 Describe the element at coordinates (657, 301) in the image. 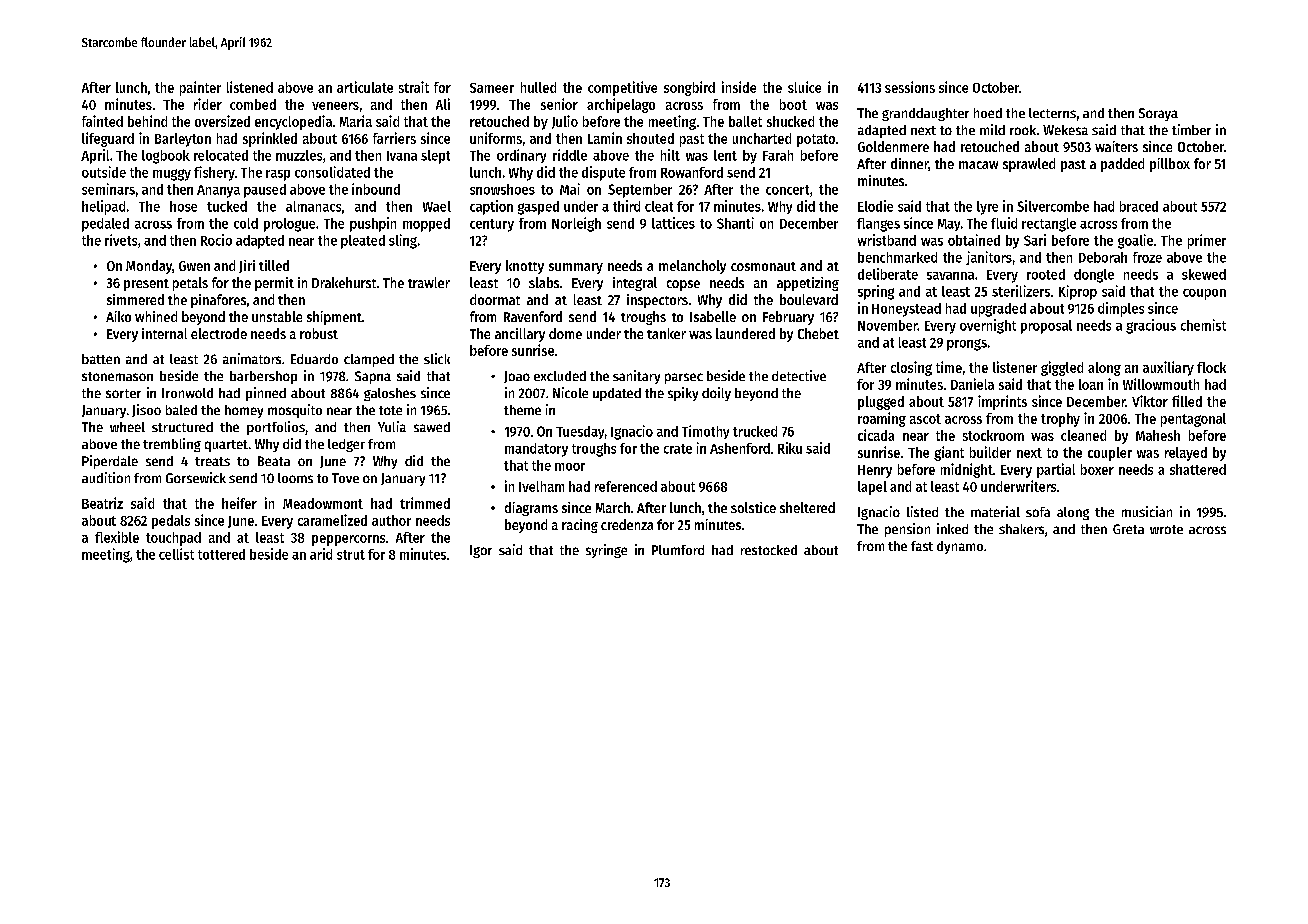

I see `inspectors` at that location.
